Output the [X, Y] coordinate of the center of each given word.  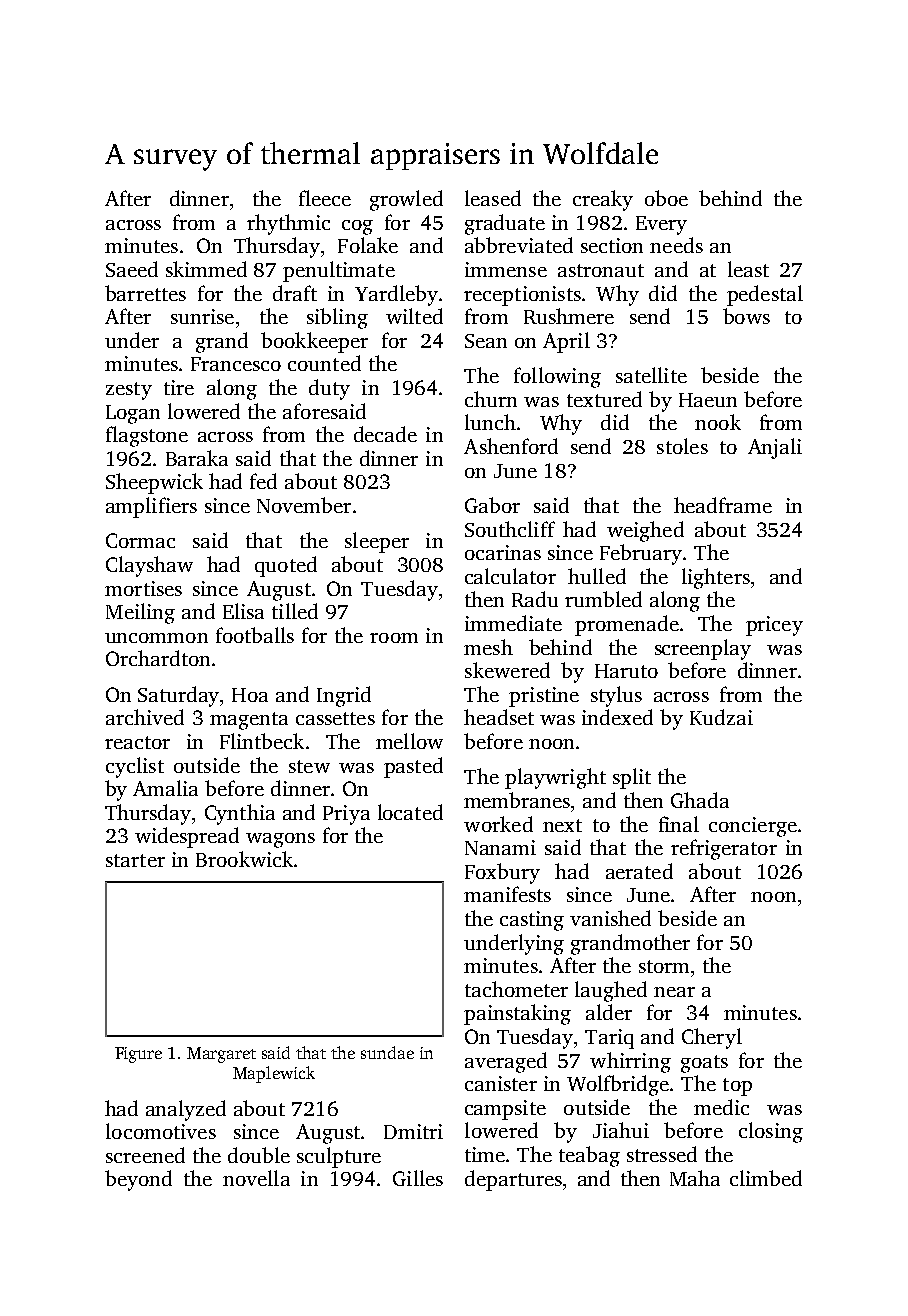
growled [406, 200]
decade [385, 434]
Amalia [165, 788]
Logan [133, 414]
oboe [666, 198]
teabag [589, 1156]
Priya [346, 815]
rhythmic [288, 224]
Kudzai [721, 717]
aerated [639, 871]
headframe [723, 505]
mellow [409, 741]
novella [256, 1178]
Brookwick [244, 859]
